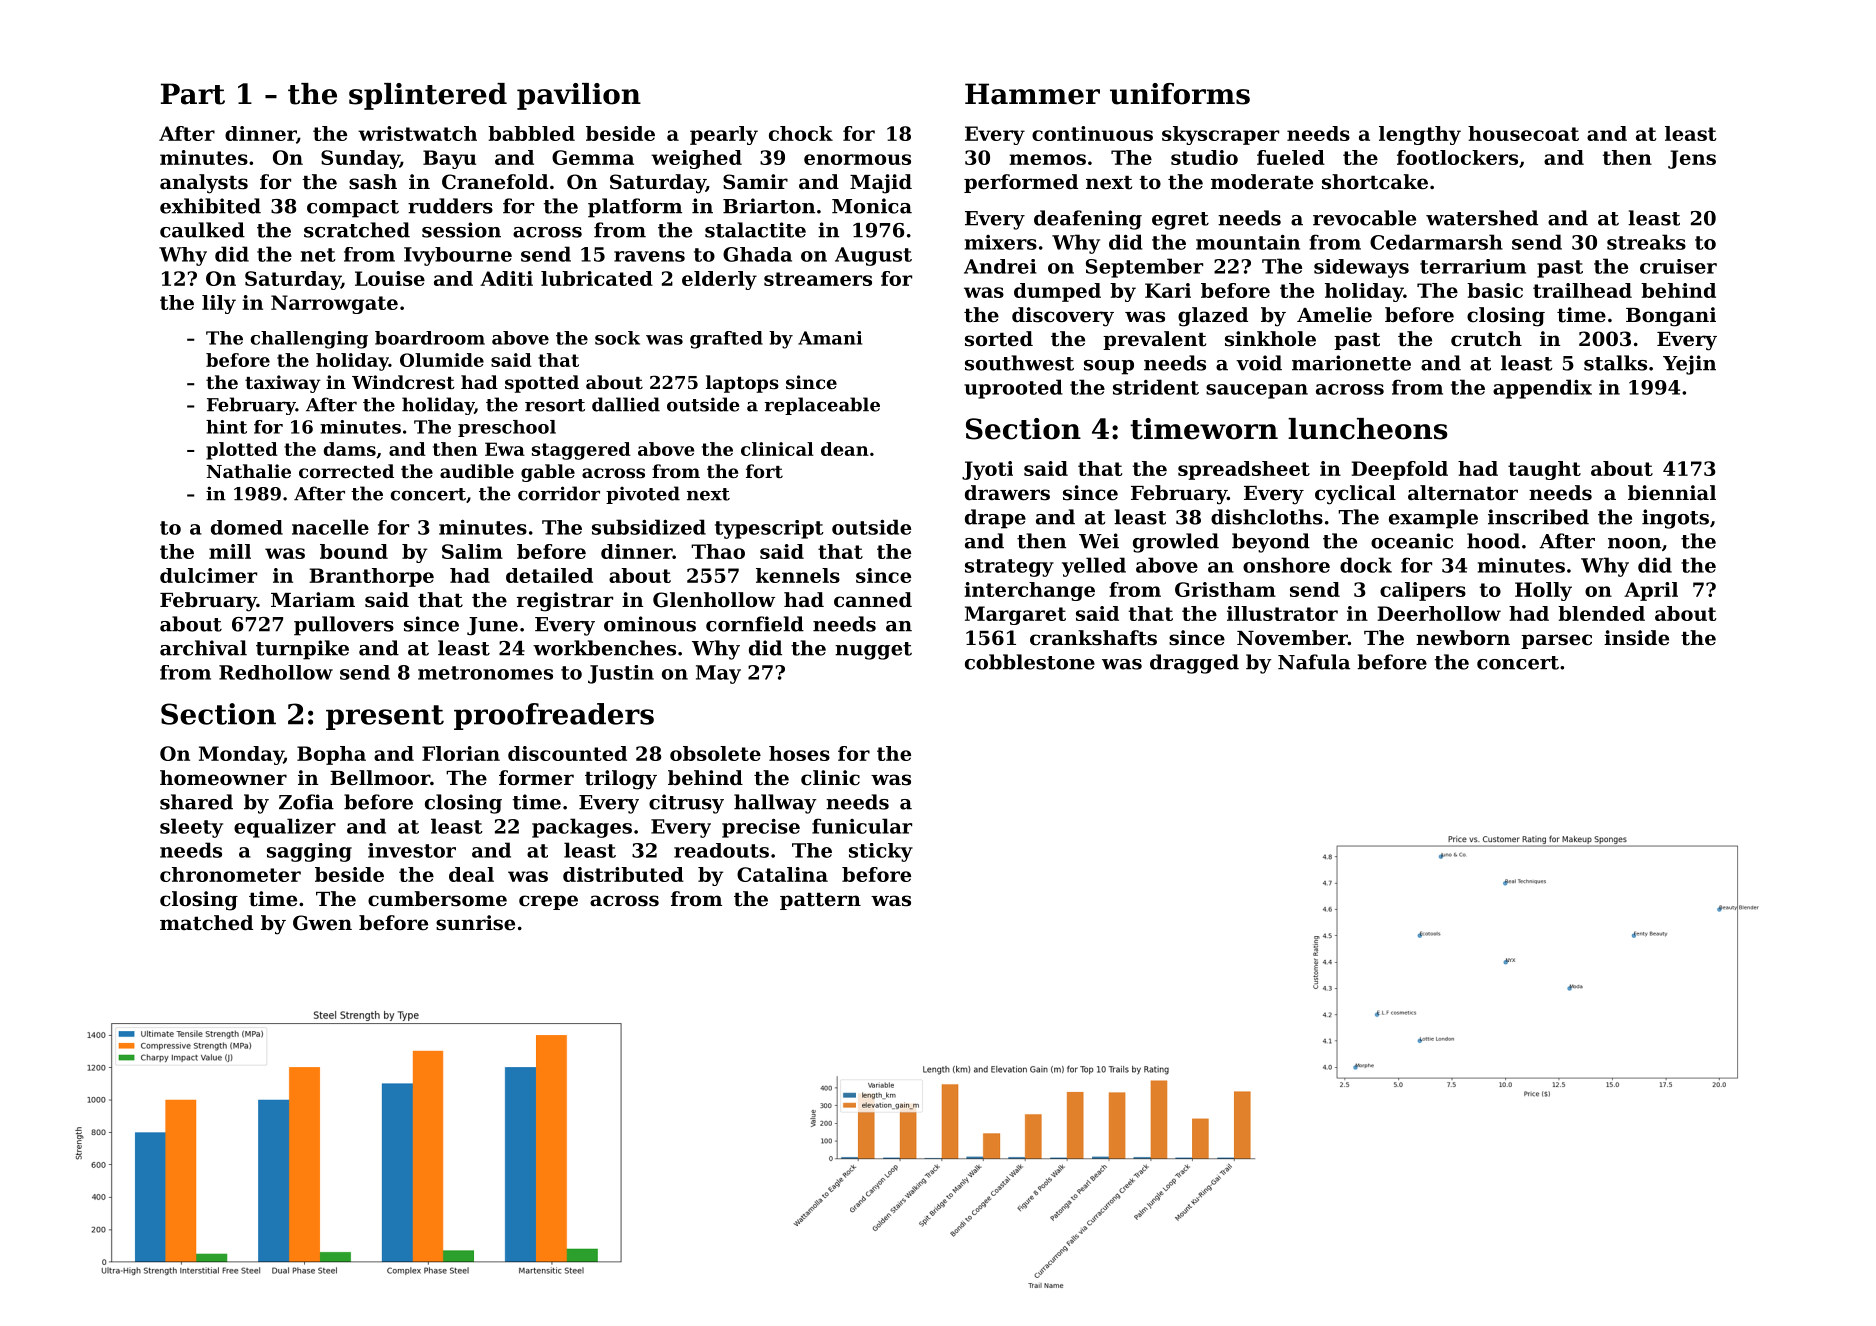  Describe the element at coordinates (1634, 543) in the page. I see `noon` at that location.
